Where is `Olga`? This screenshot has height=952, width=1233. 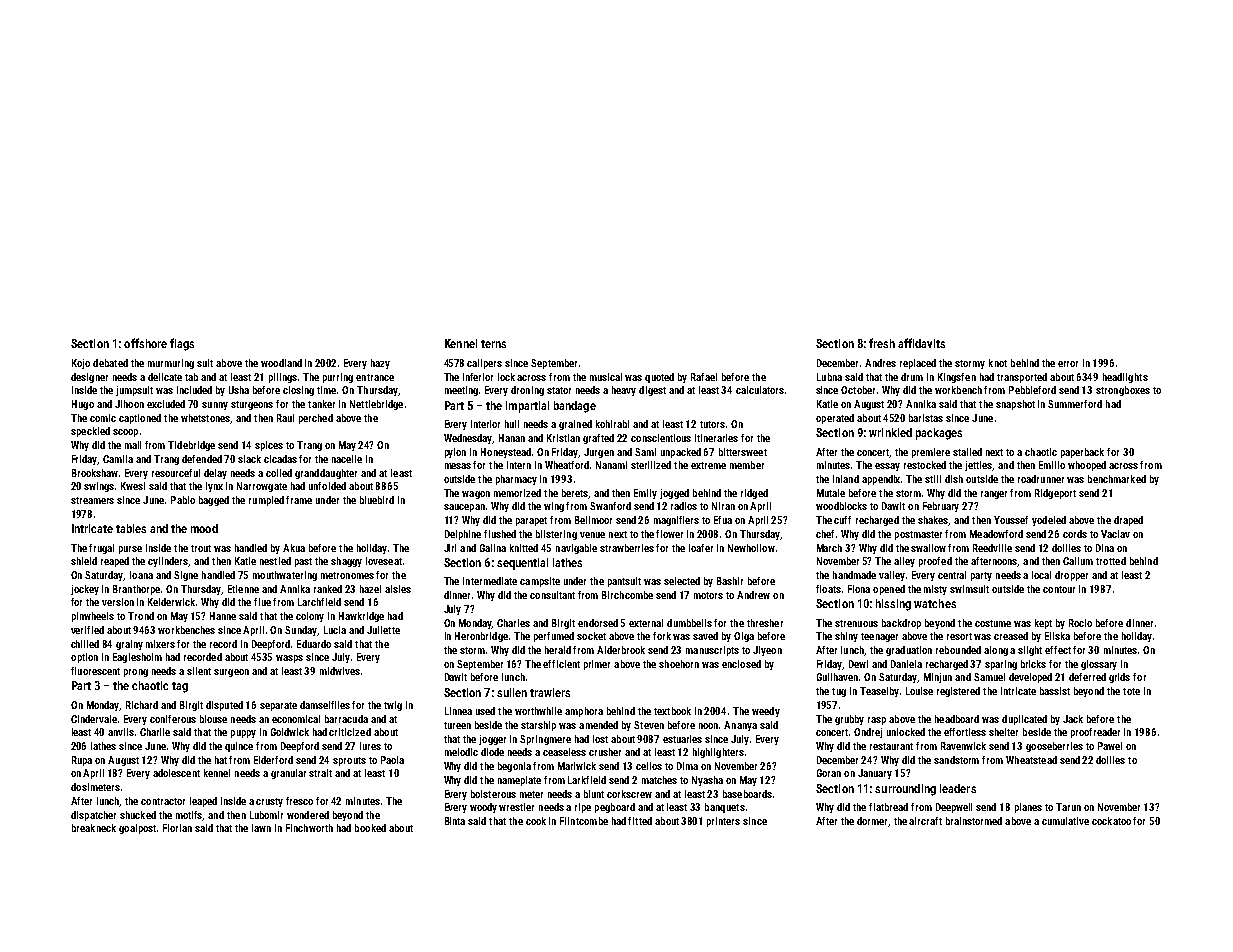
Olga is located at coordinates (744, 637).
